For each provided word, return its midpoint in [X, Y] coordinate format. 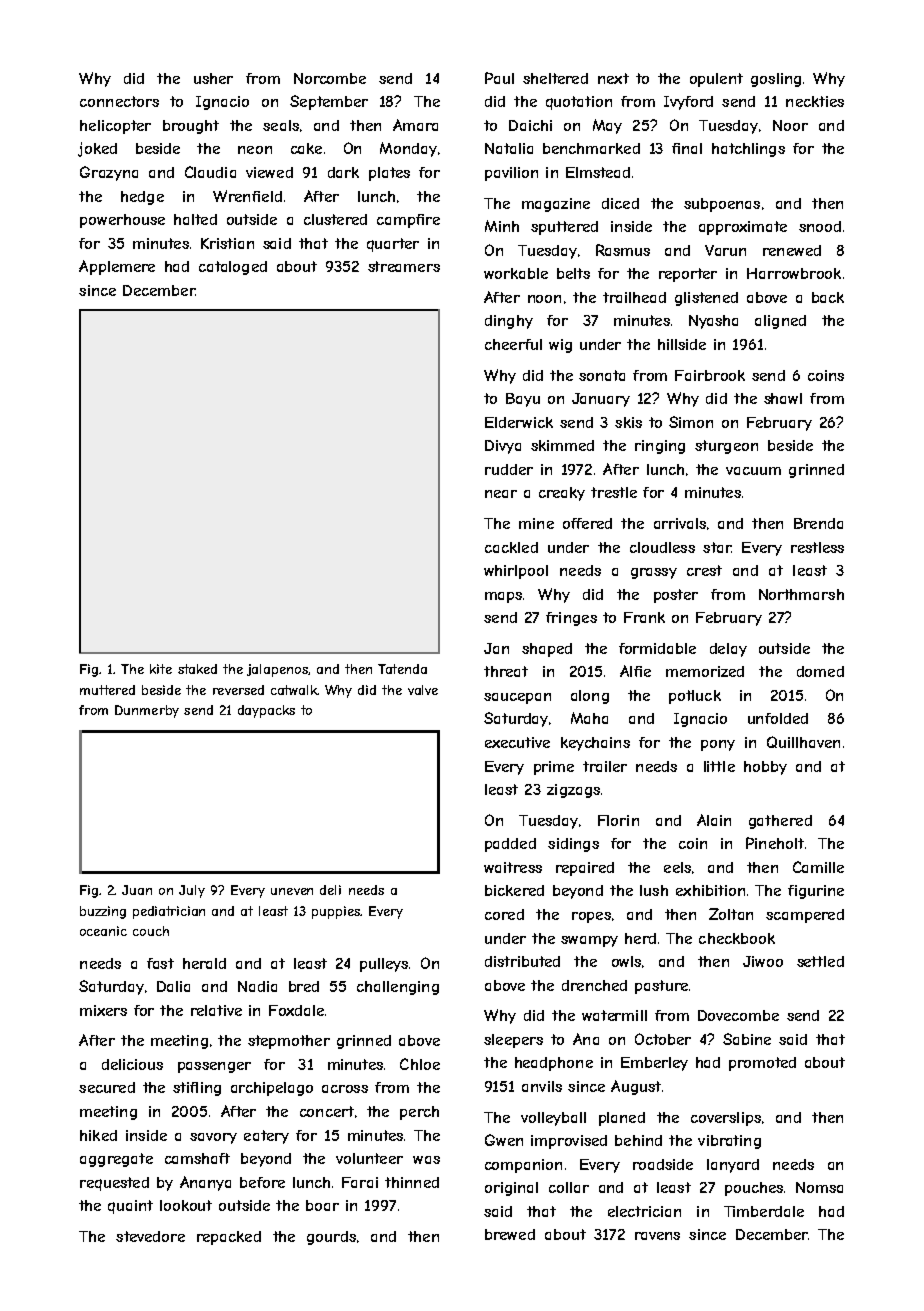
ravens [657, 1236]
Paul [499, 78]
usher [213, 78]
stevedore [150, 1236]
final [687, 148]
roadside [663, 1164]
